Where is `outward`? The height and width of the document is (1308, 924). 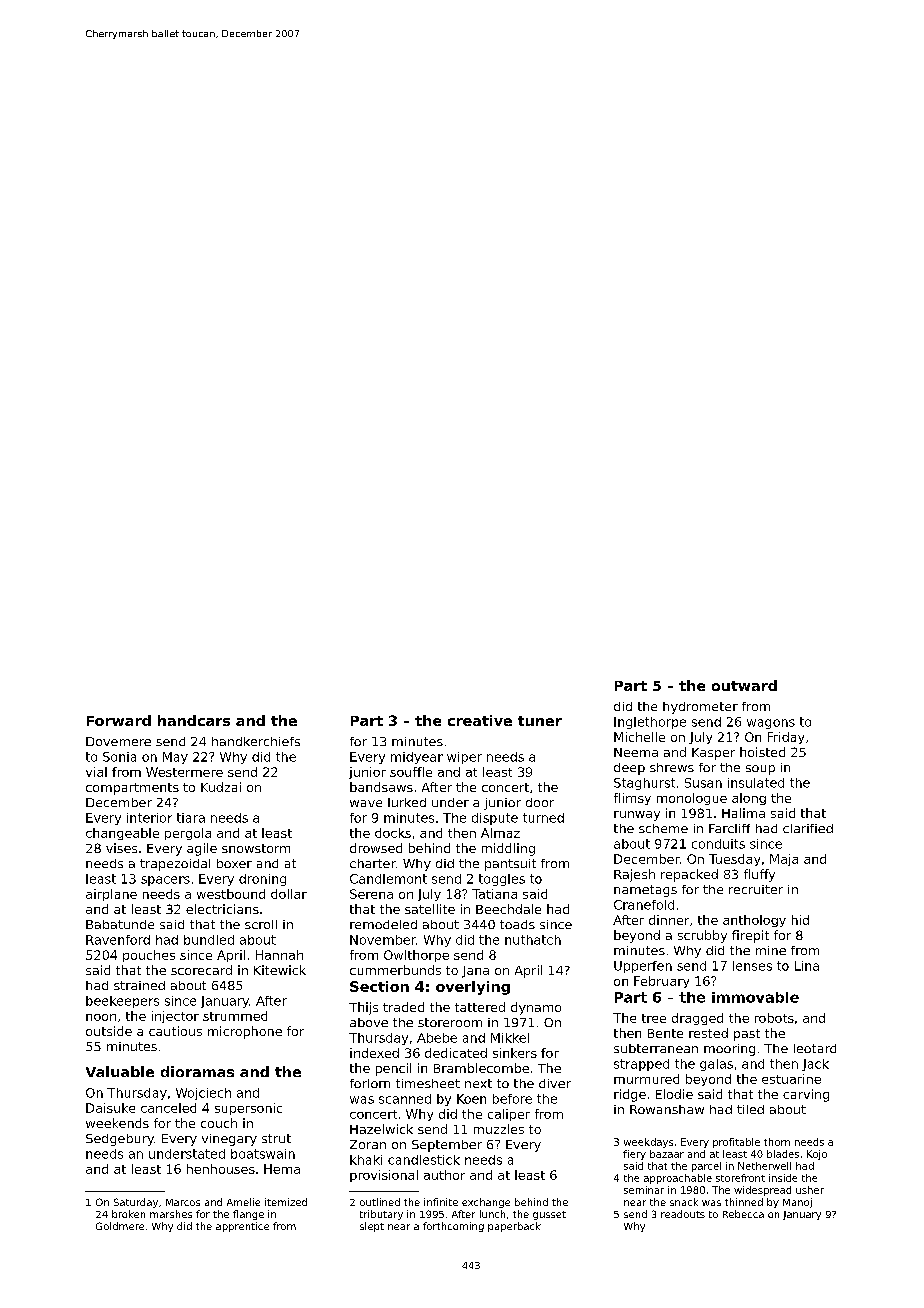 outward is located at coordinates (744, 685).
